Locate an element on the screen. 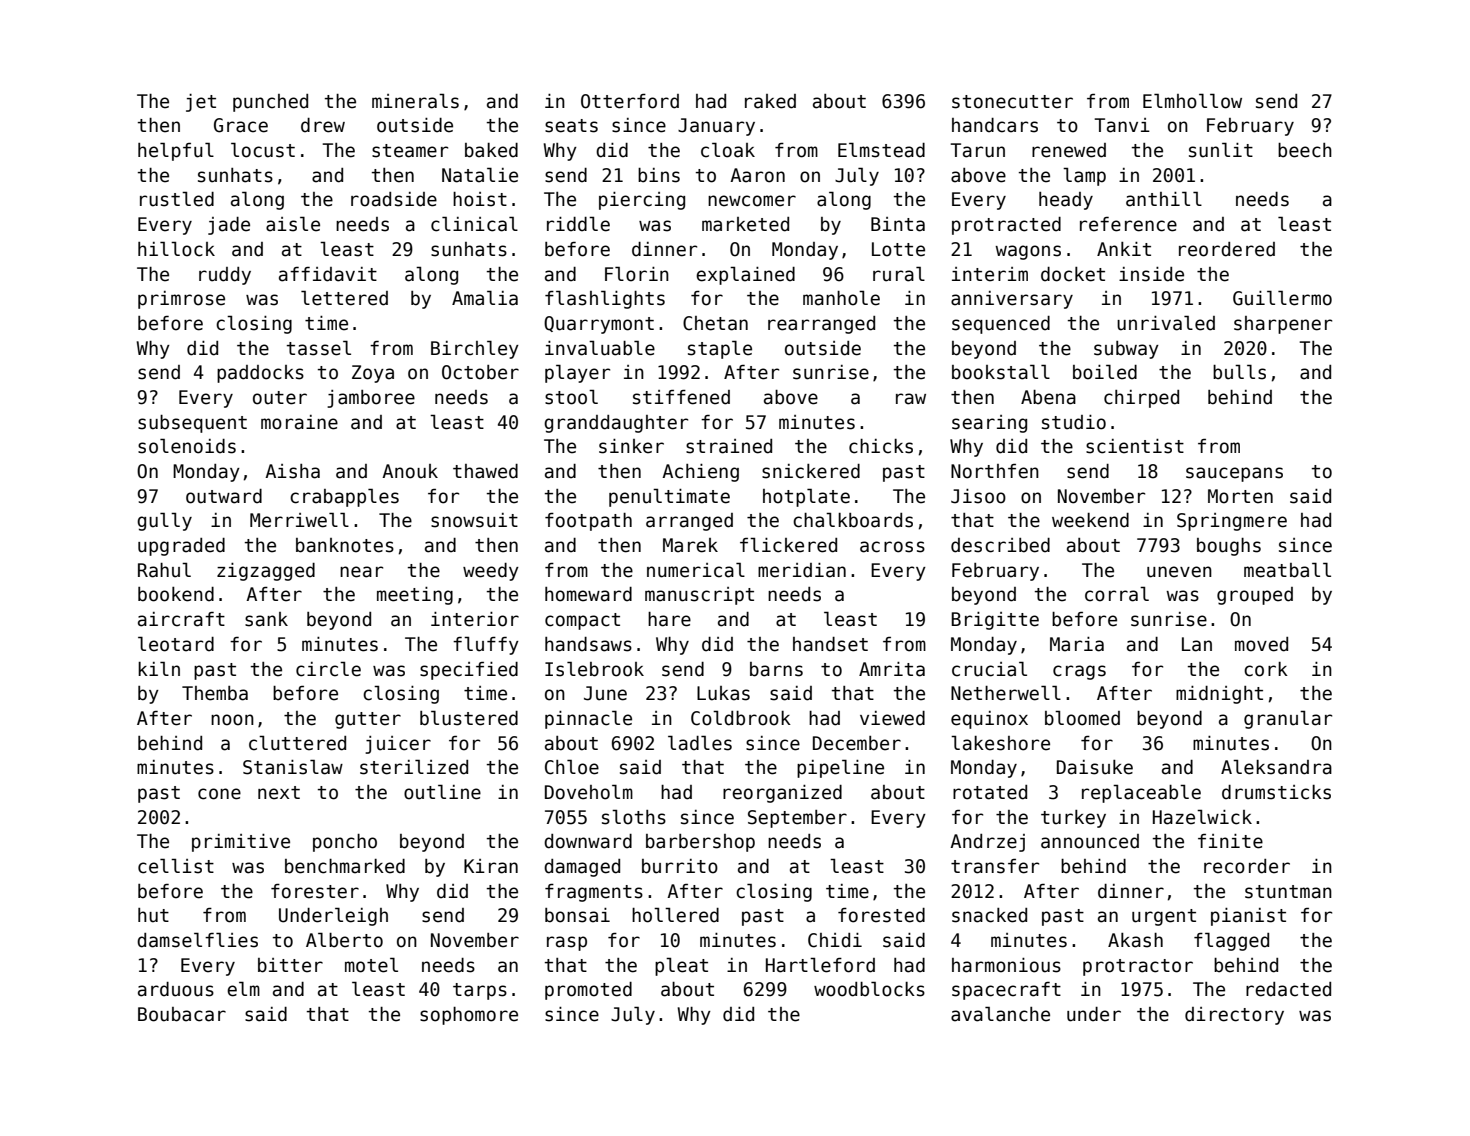 Image resolution: width=1470 pixels, height=1136 pixels. flickered is located at coordinates (788, 545).
